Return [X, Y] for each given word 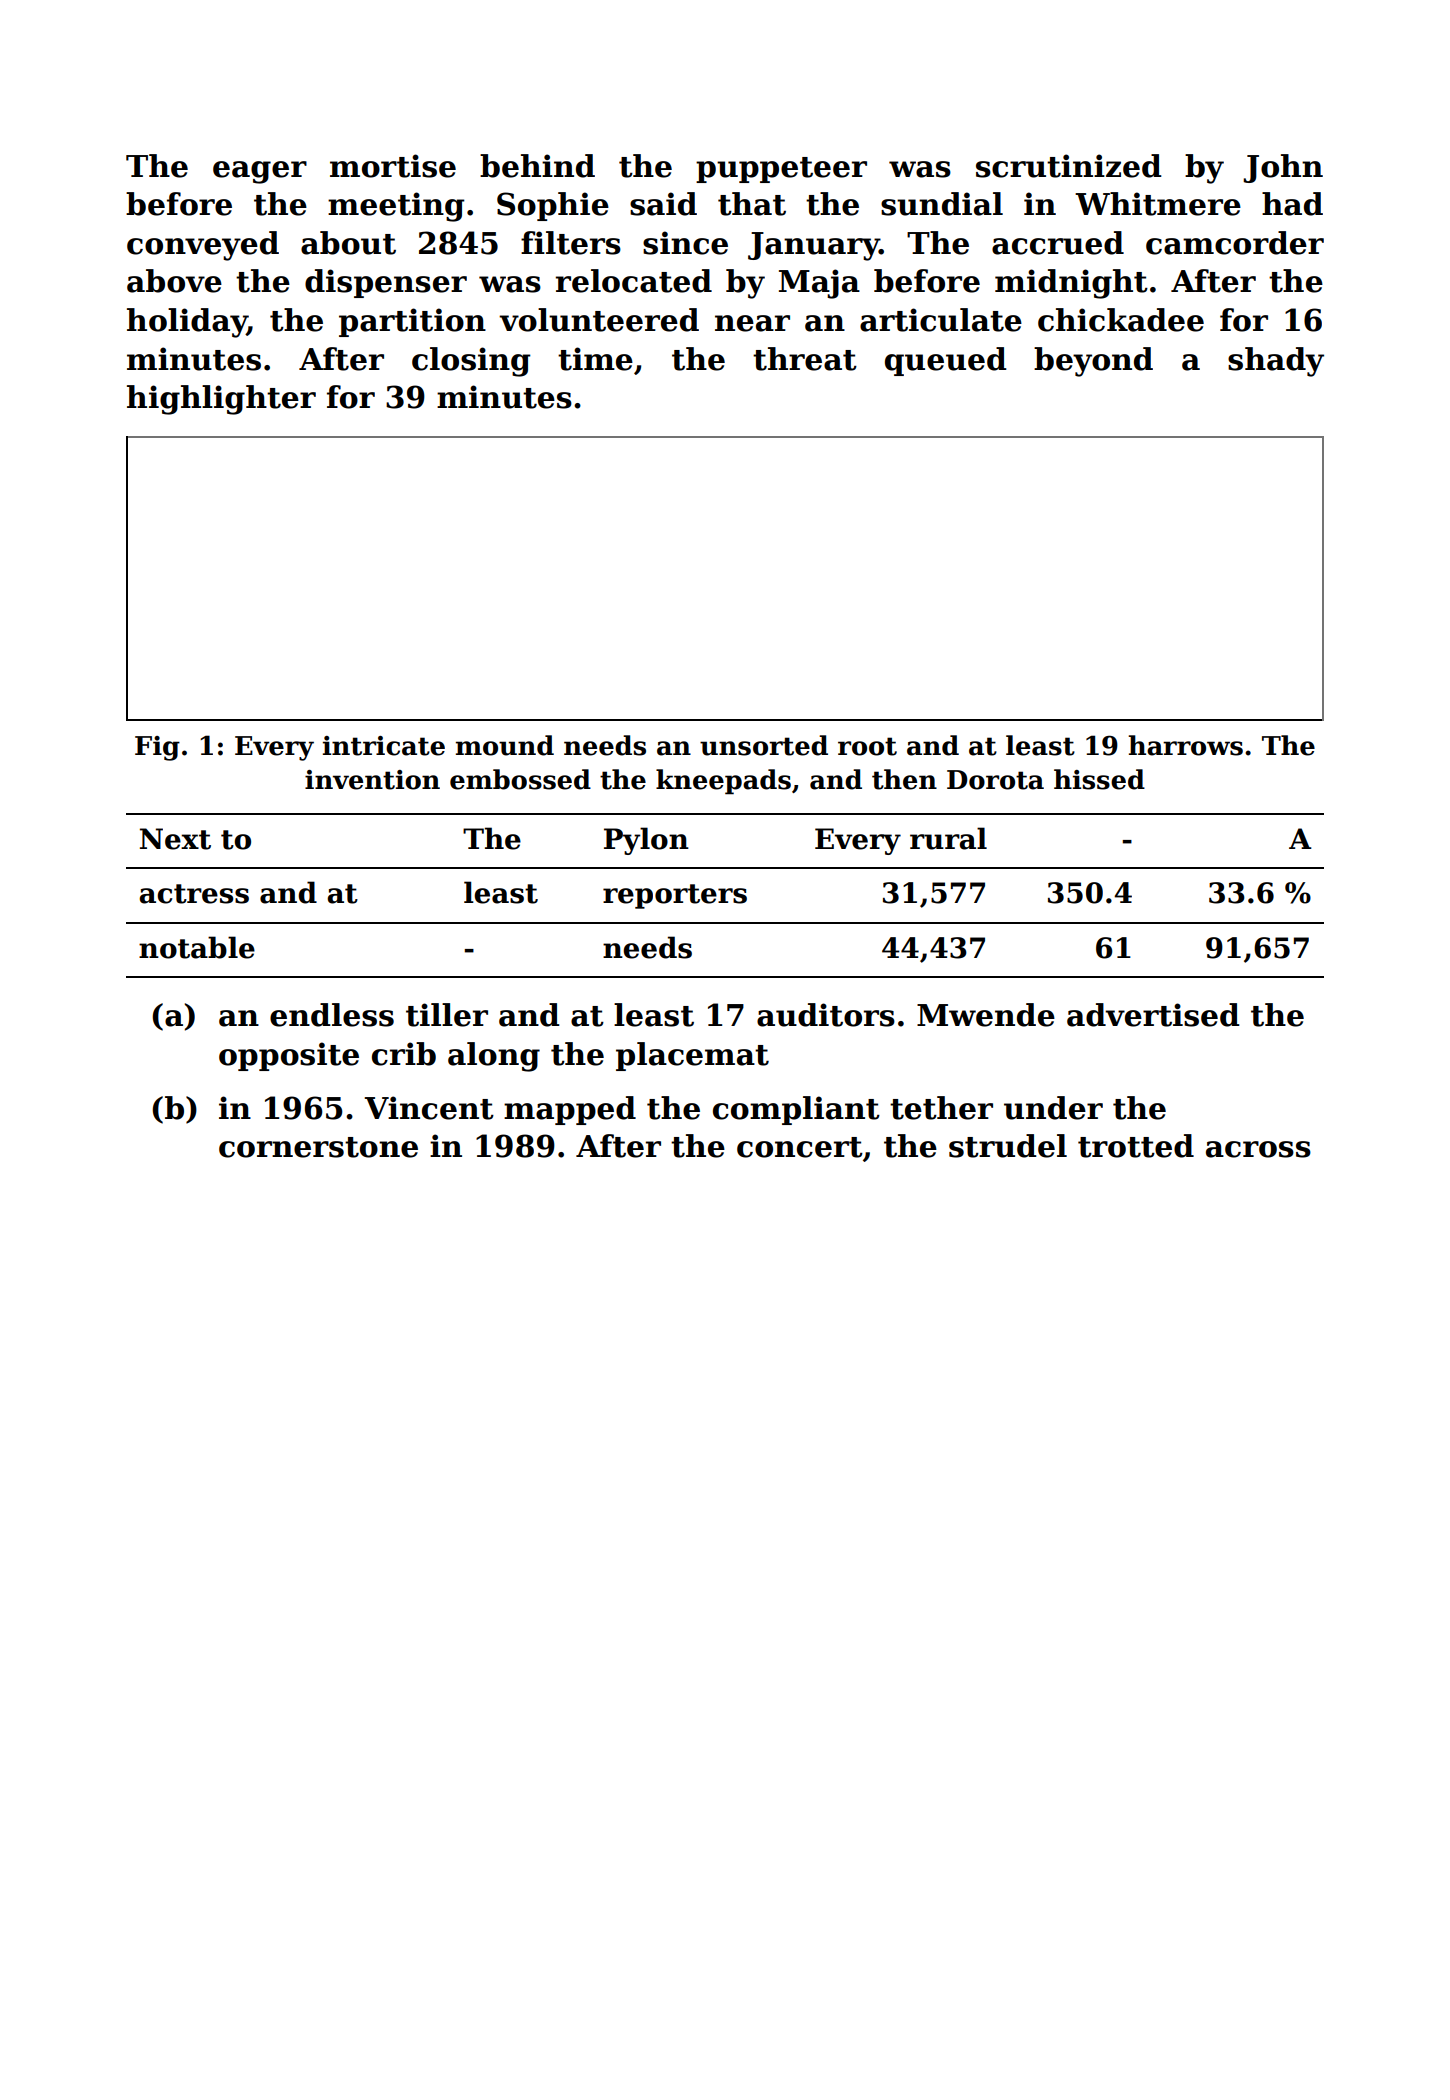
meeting [396, 207]
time [595, 359]
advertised [1153, 1015]
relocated [634, 281]
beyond [1093, 362]
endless [332, 1015]
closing [471, 362]
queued [946, 361]
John [1283, 168]
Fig [157, 748]
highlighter [221, 400]
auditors [826, 1015]
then [904, 779]
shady [1276, 362]
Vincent [429, 1108]
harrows [1185, 745]
